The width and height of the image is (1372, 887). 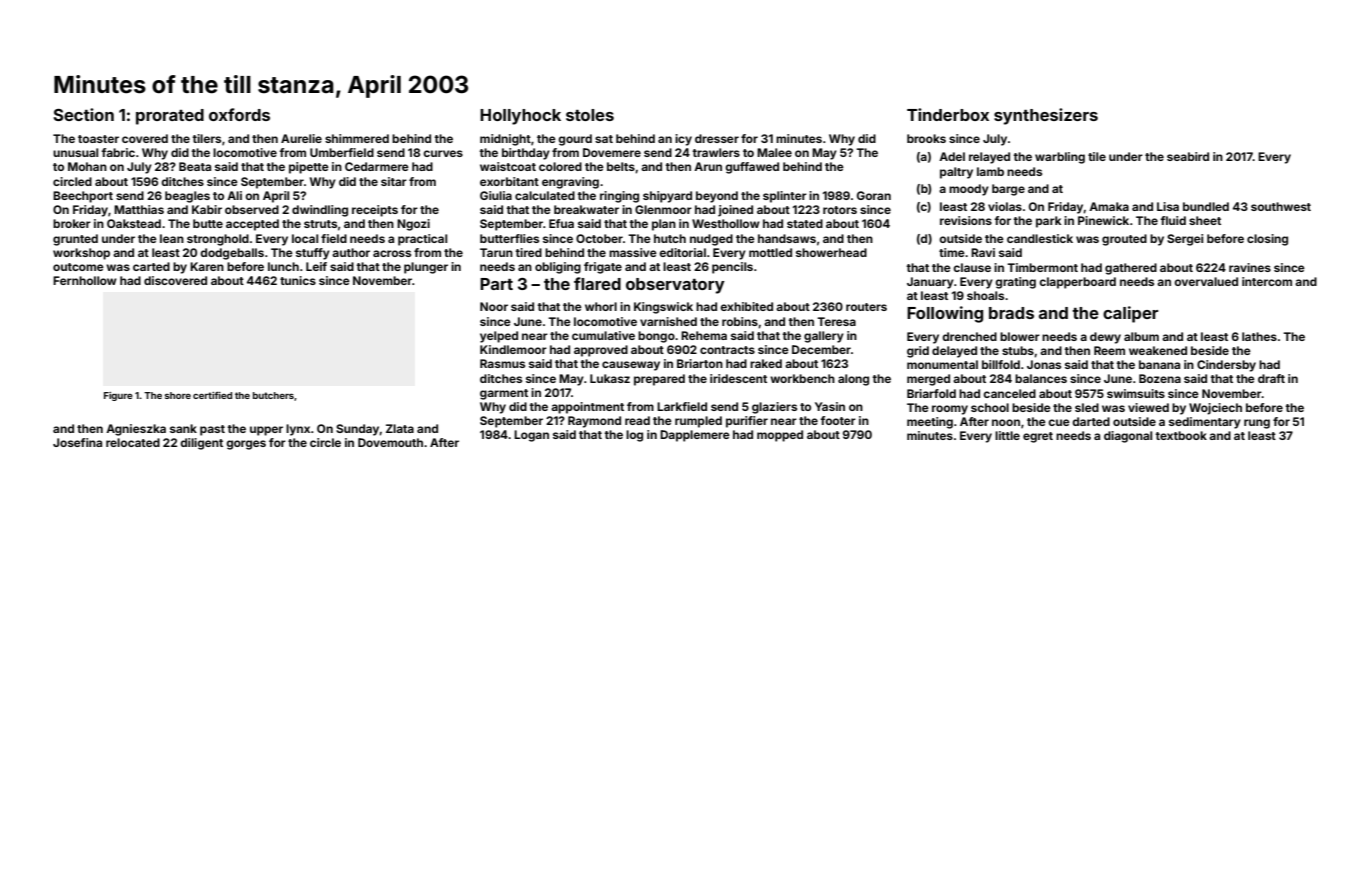 What do you see at coordinates (513, 349) in the image?
I see `Kindlemoor` at bounding box center [513, 349].
